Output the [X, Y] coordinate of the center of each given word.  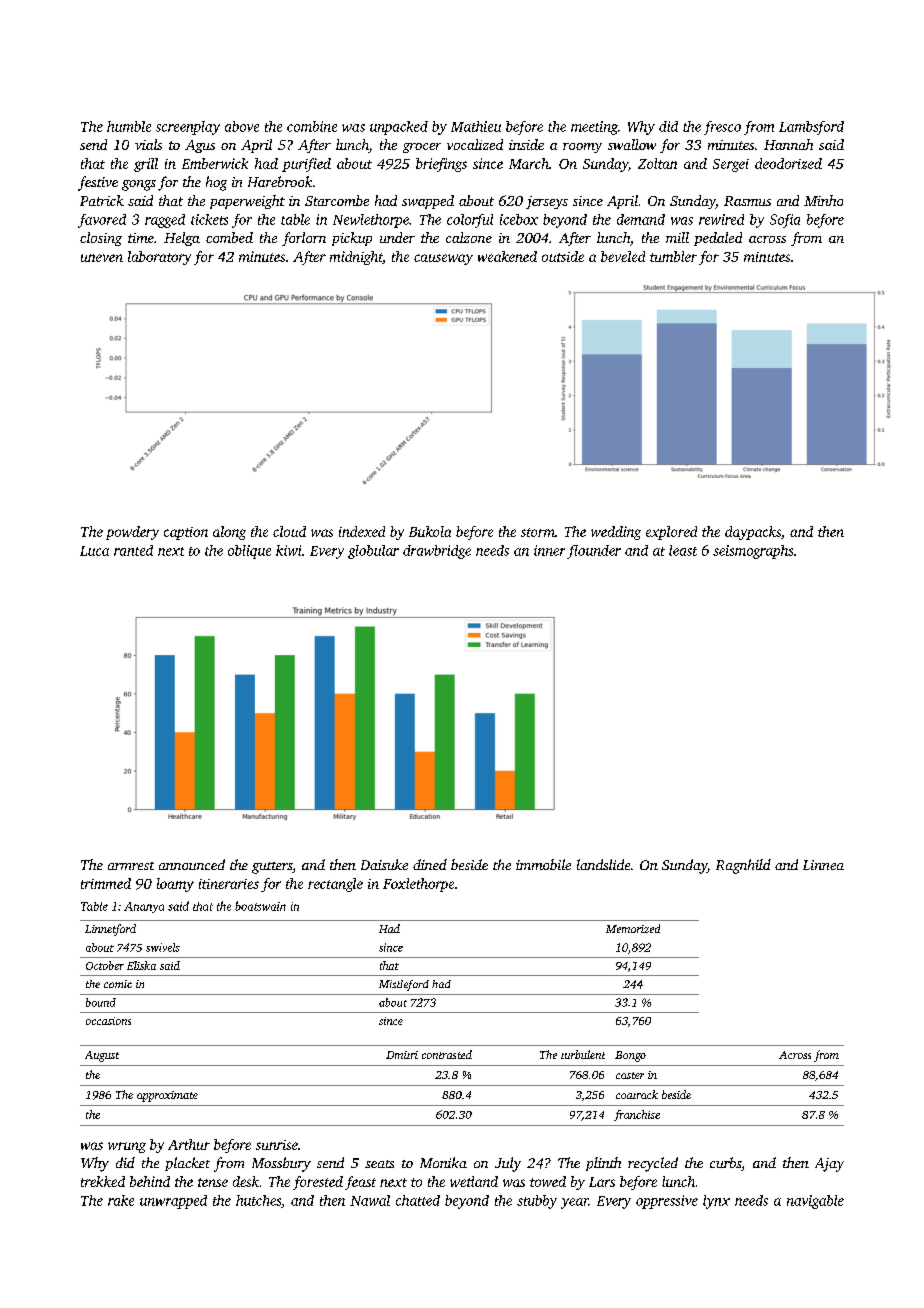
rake [121, 1200]
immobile [543, 864]
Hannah [788, 144]
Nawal [370, 1200]
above [242, 126]
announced [192, 864]
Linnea [823, 865]
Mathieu [476, 126]
